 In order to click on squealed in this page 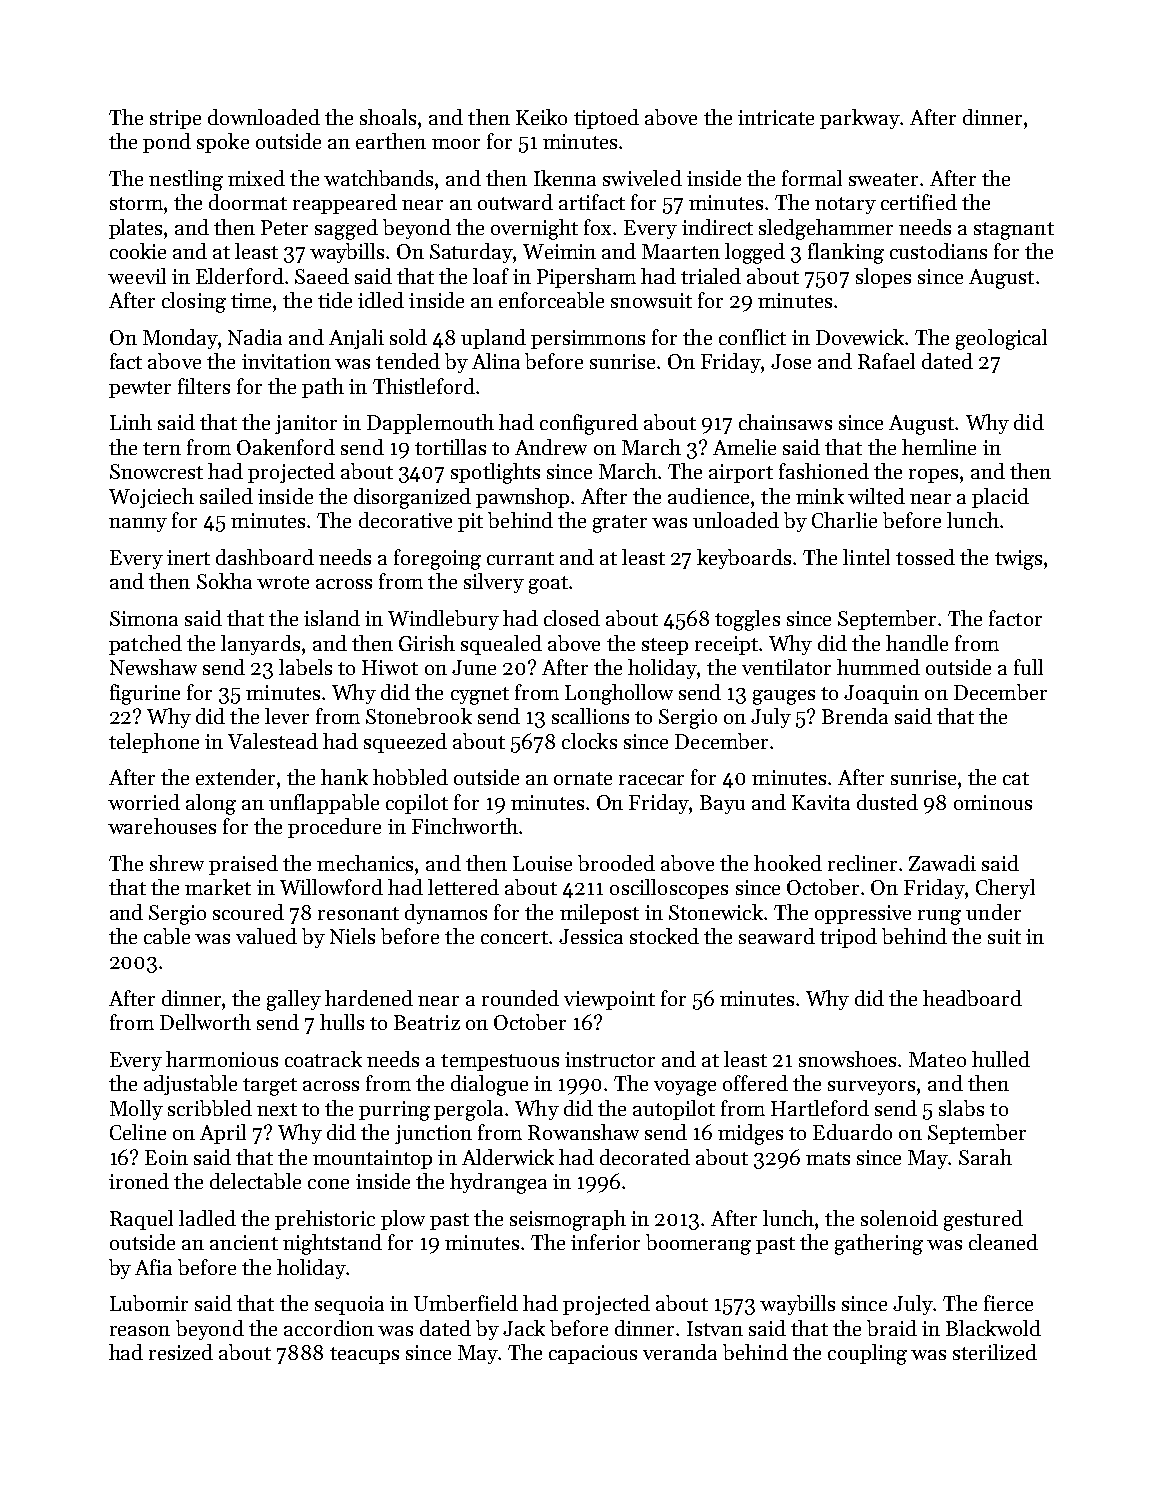, I will do `click(501, 645)`.
